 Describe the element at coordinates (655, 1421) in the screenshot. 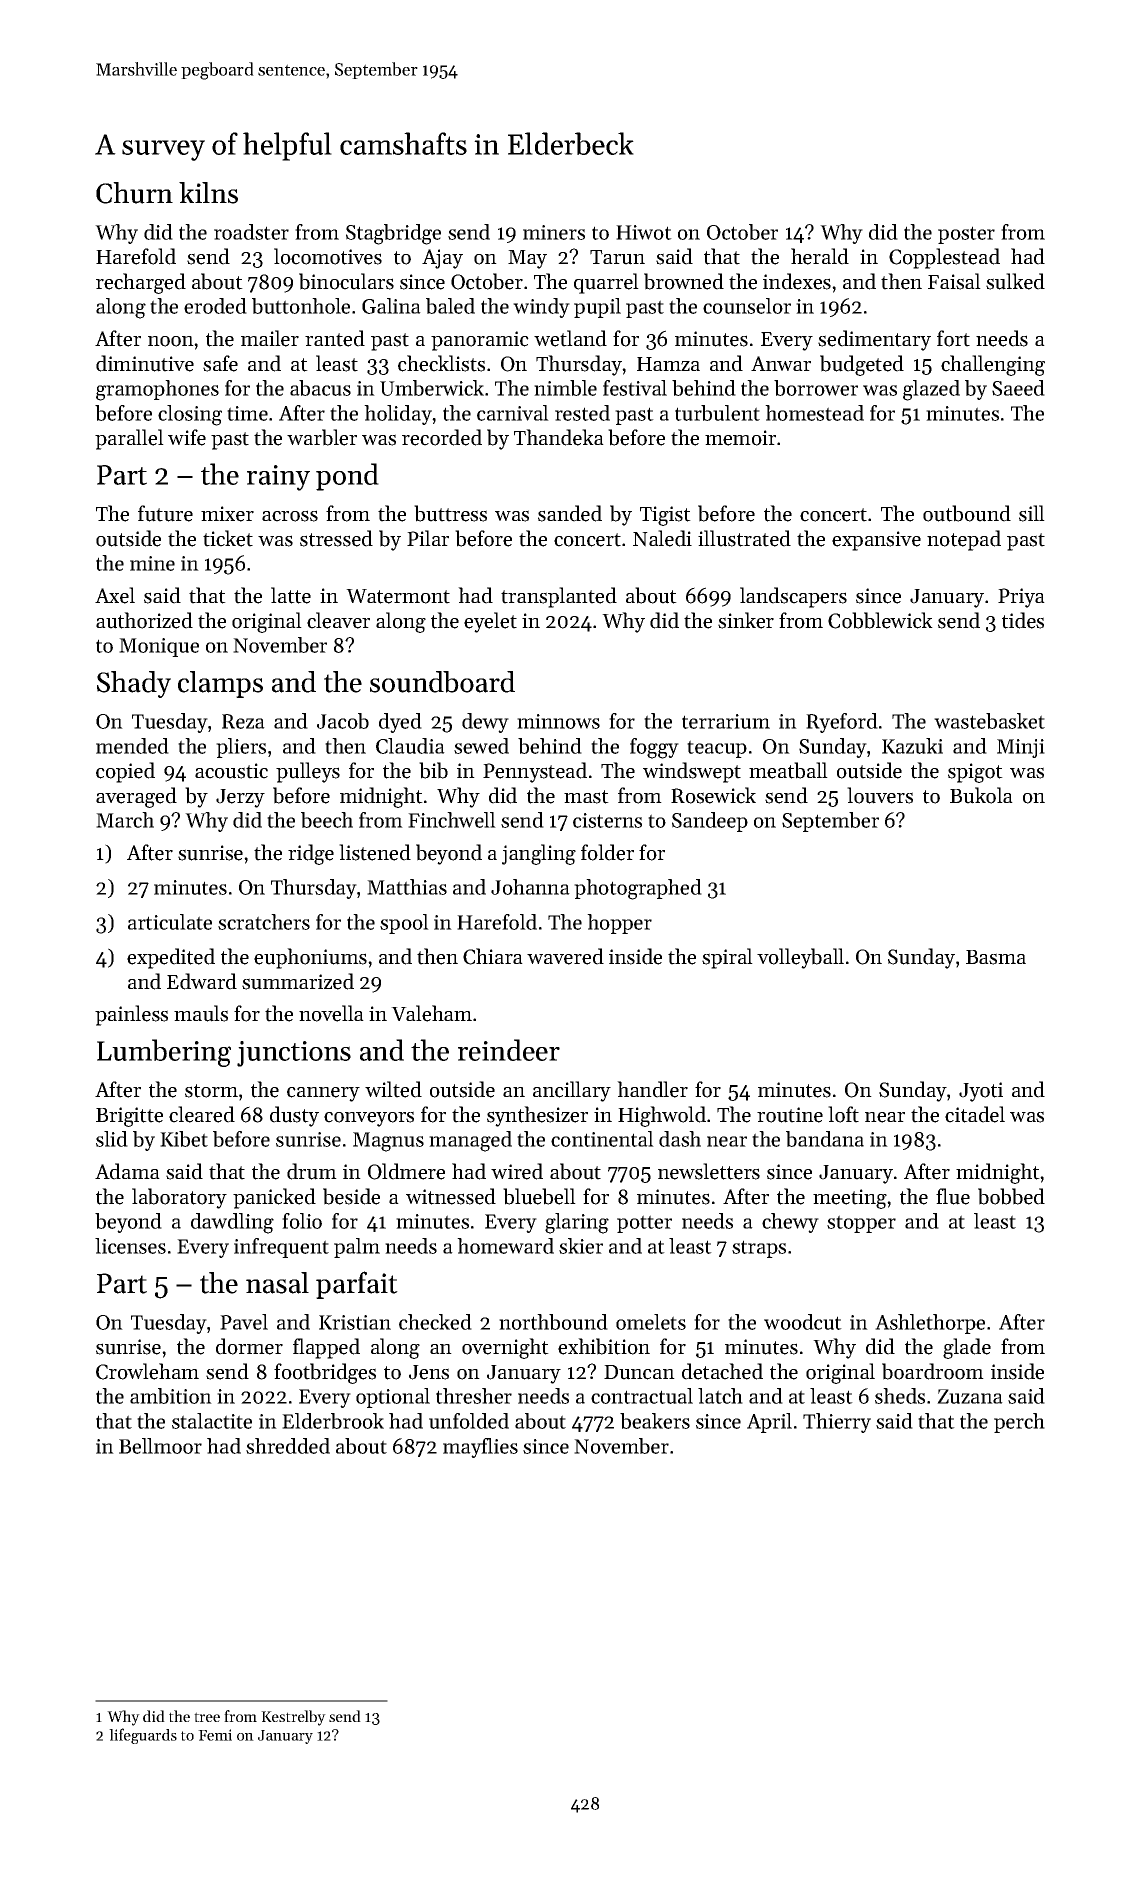

I see `beakers` at that location.
